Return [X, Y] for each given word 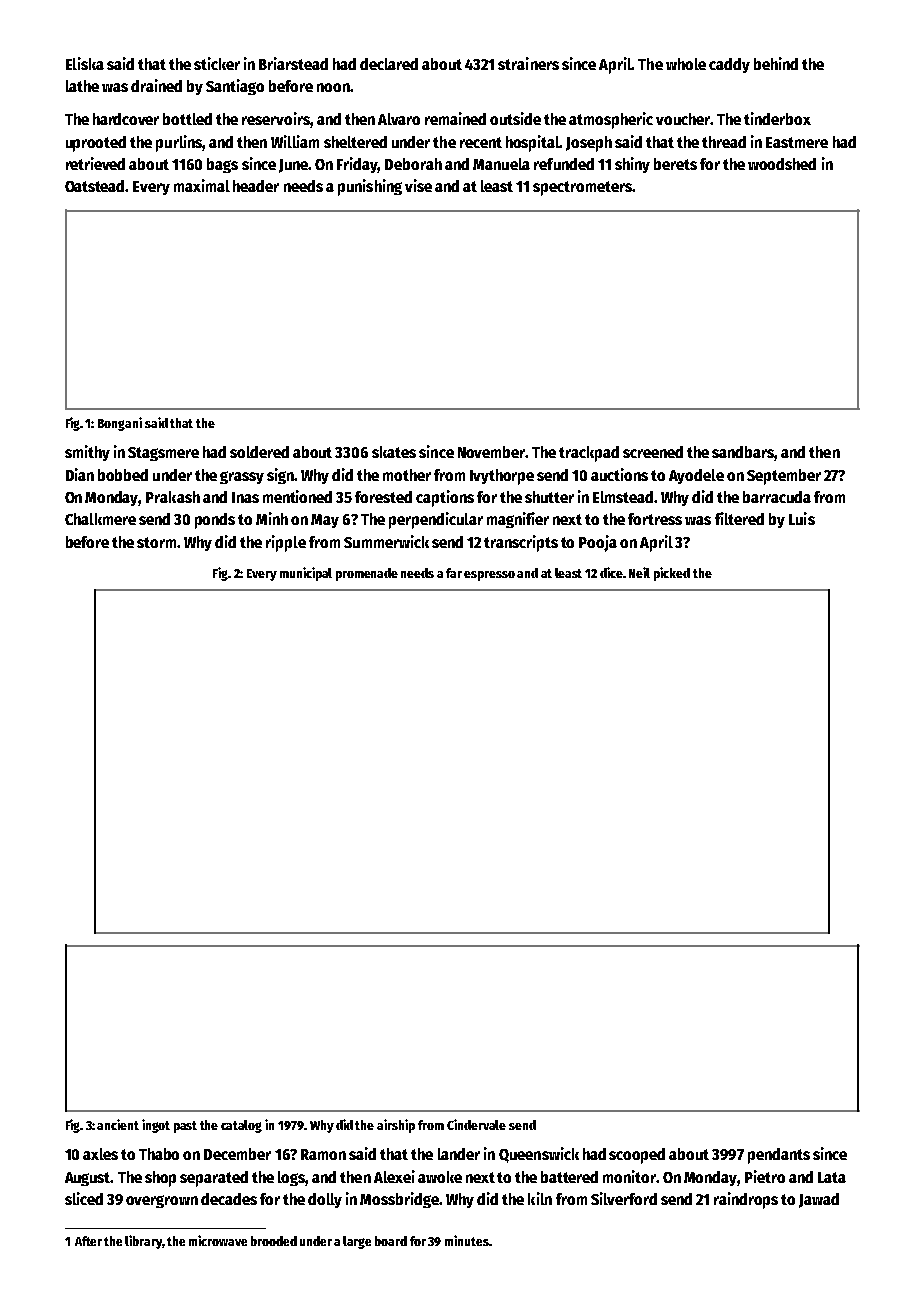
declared [389, 64]
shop [160, 1179]
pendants [779, 1156]
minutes [467, 1240]
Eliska [85, 63]
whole [686, 64]
